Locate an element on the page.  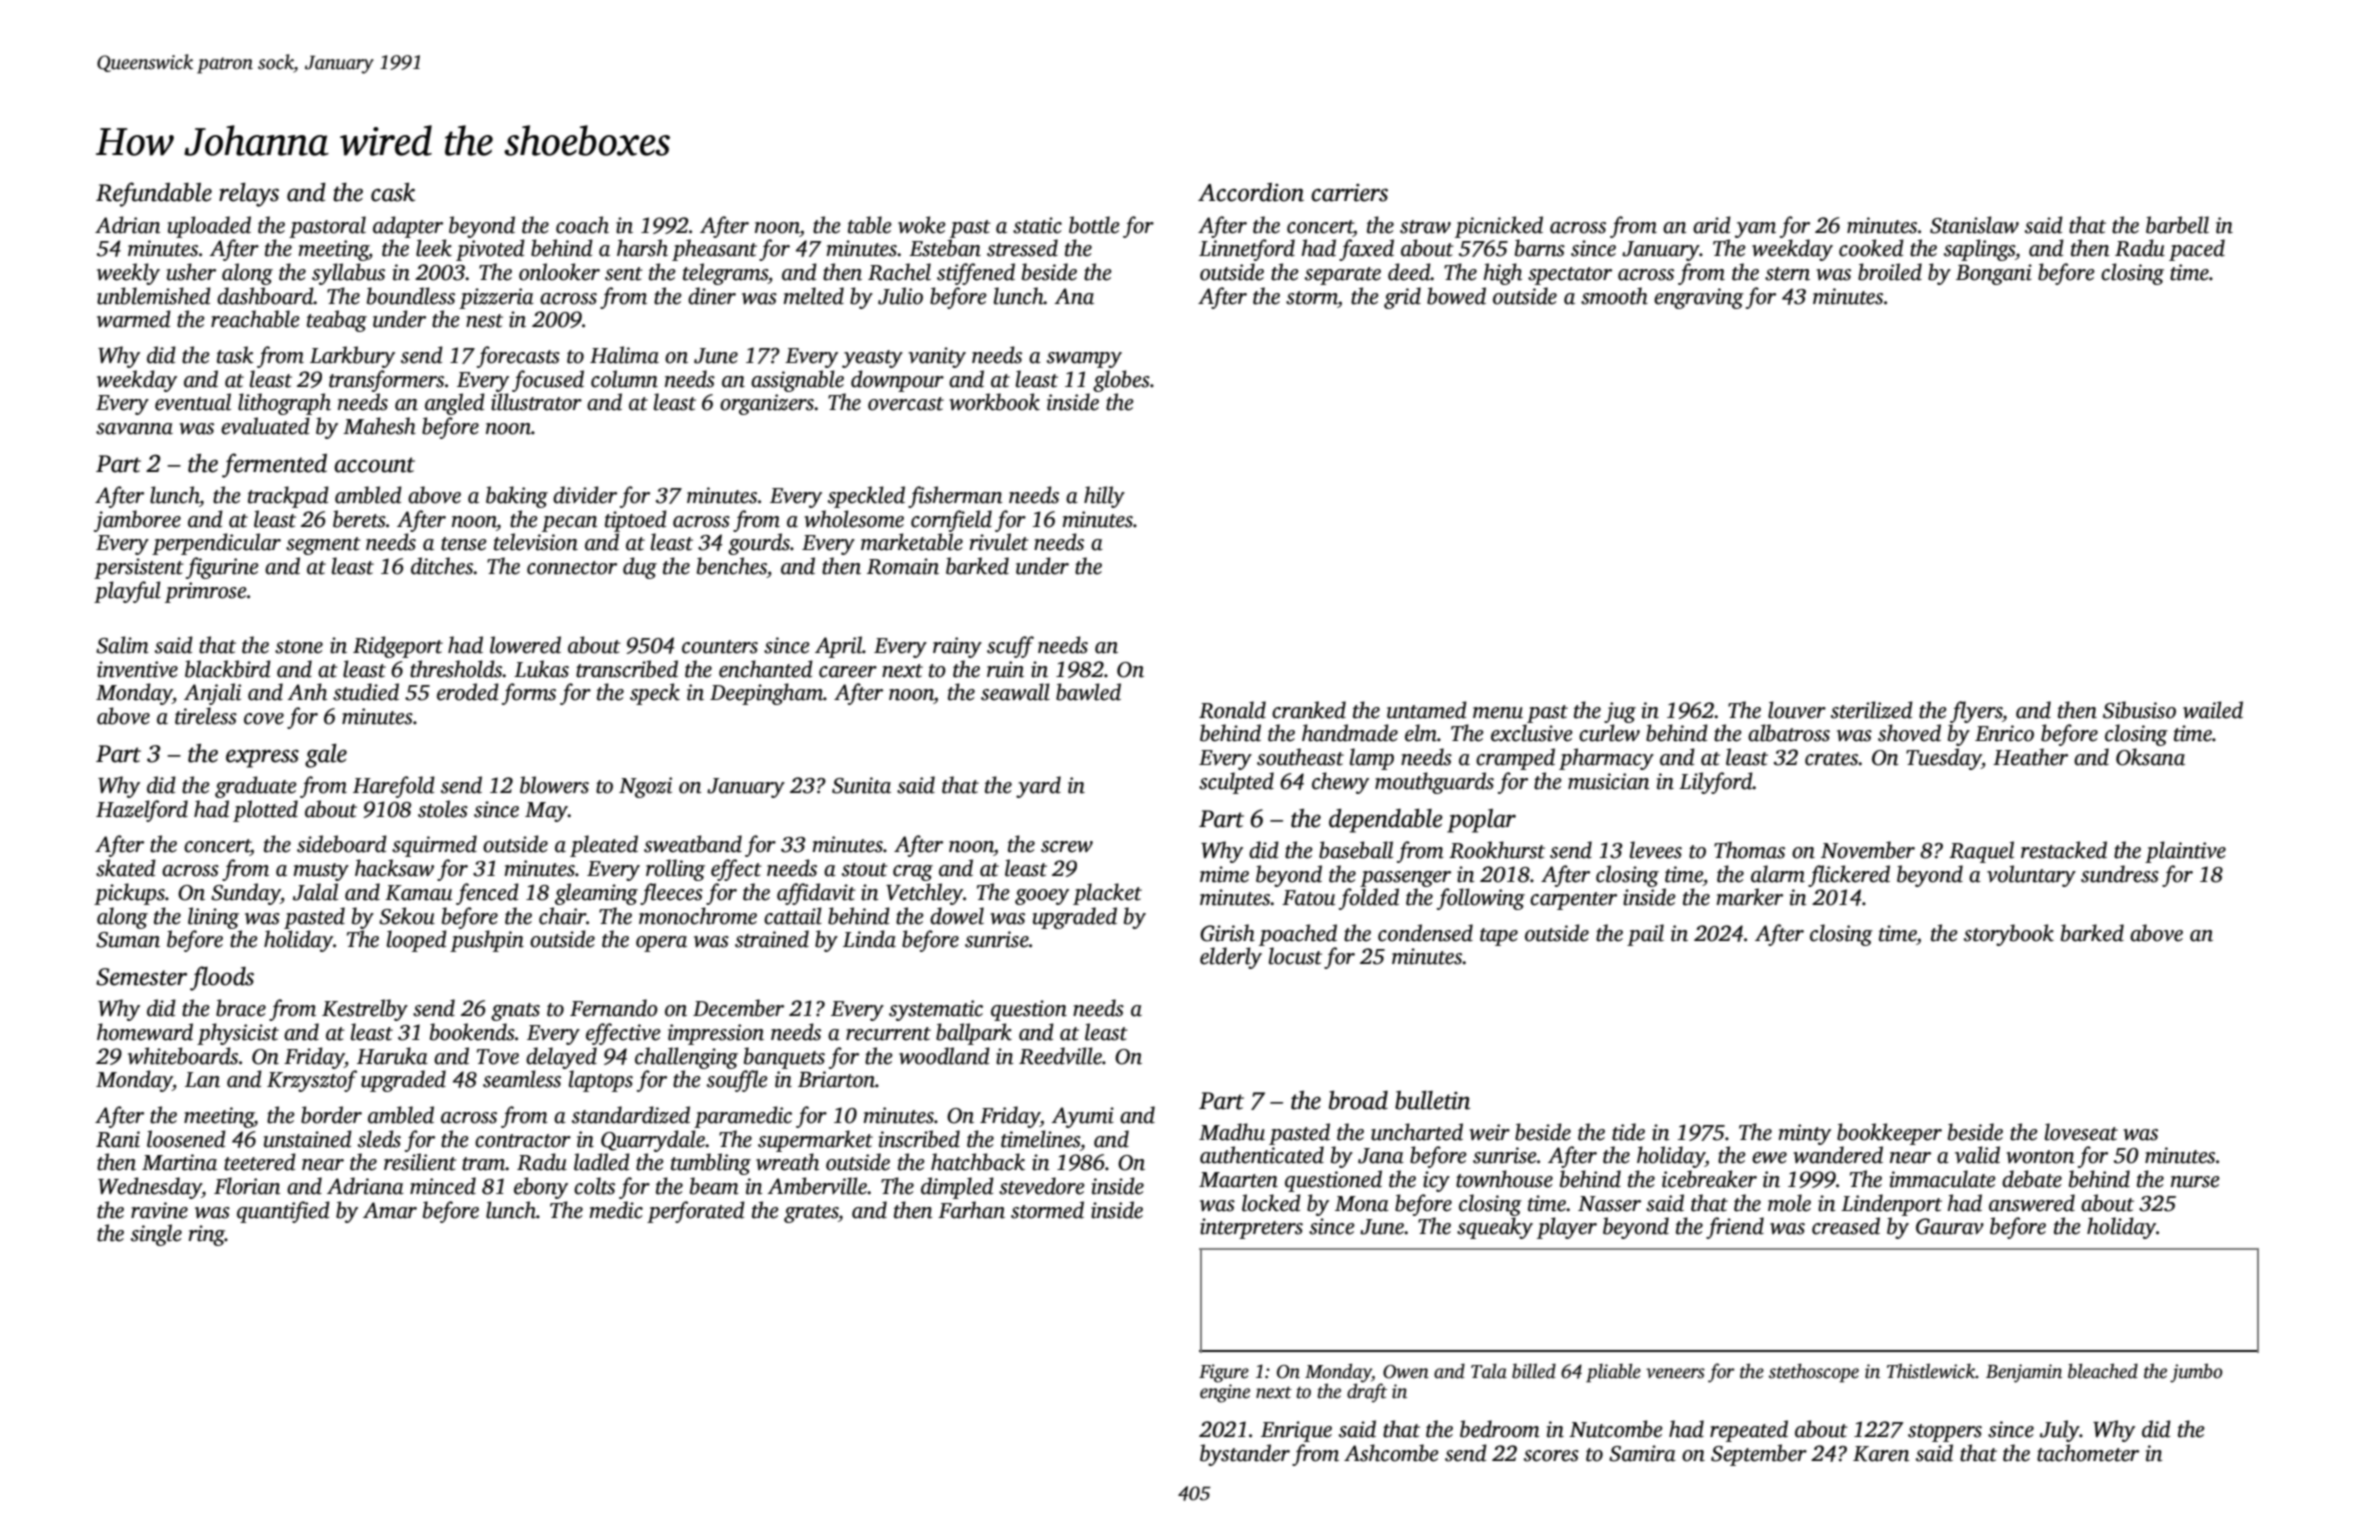
engine is located at coordinates (1225, 1393).
